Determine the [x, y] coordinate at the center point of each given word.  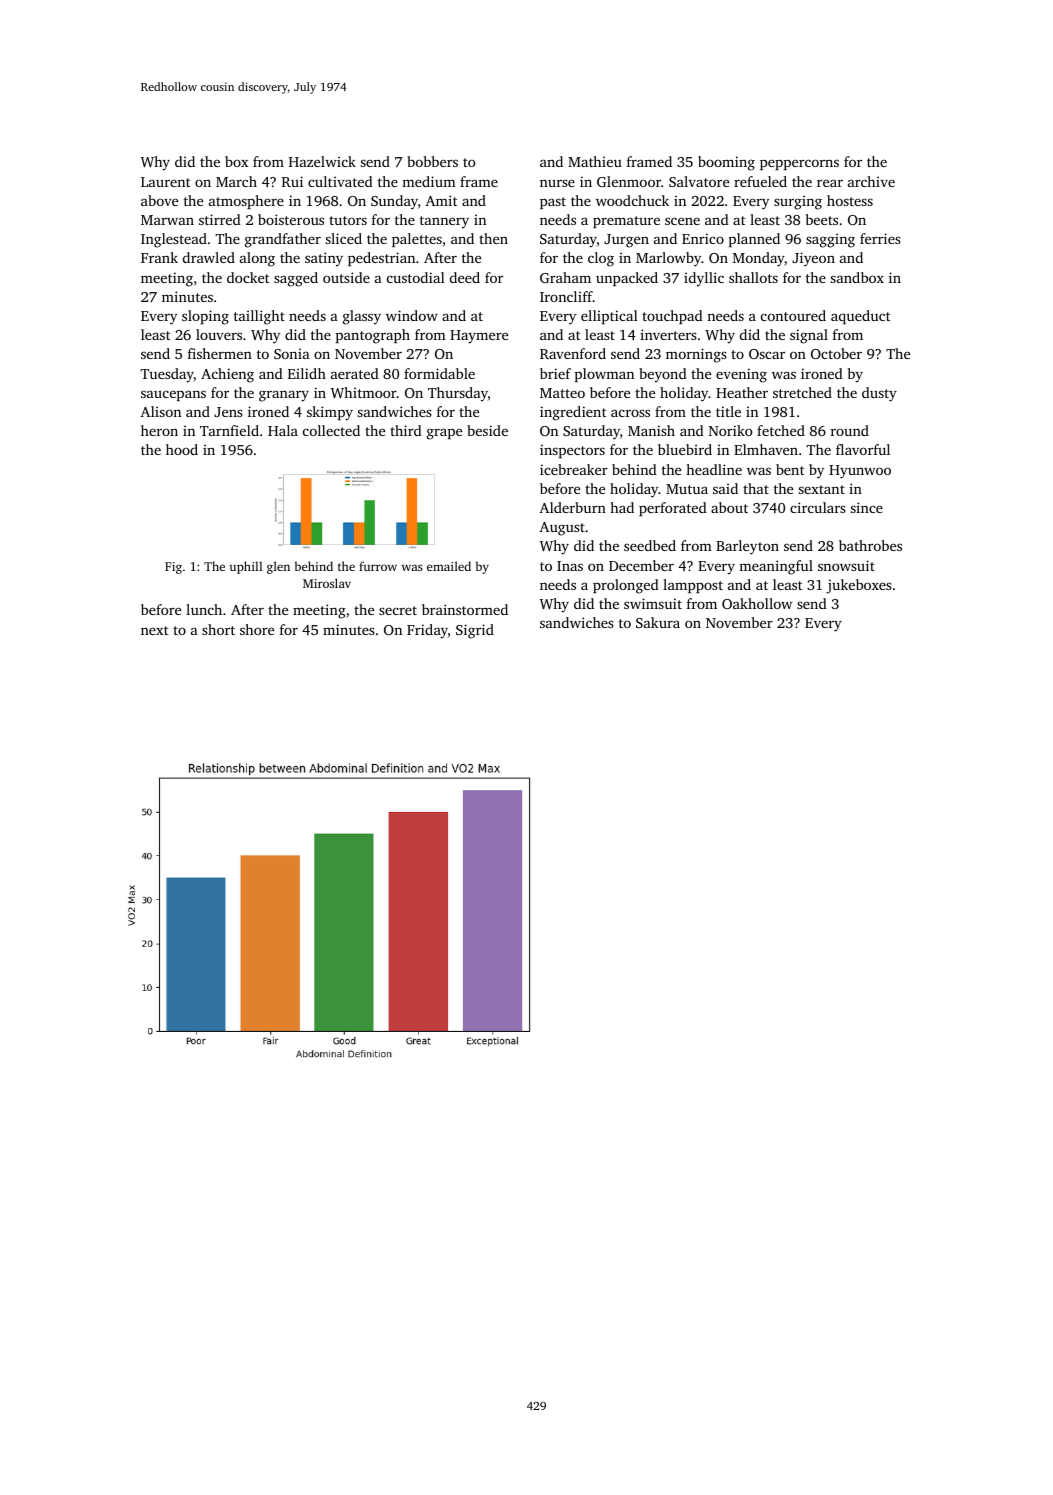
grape [444, 434]
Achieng [227, 375]
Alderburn [572, 507]
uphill [245, 567]
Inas [570, 566]
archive [871, 181]
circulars [818, 507]
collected [331, 430]
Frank [159, 257]
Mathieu [595, 161]
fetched [781, 430]
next [154, 630]
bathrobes [870, 545]
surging [798, 202]
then [493, 238]
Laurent [165, 182]
